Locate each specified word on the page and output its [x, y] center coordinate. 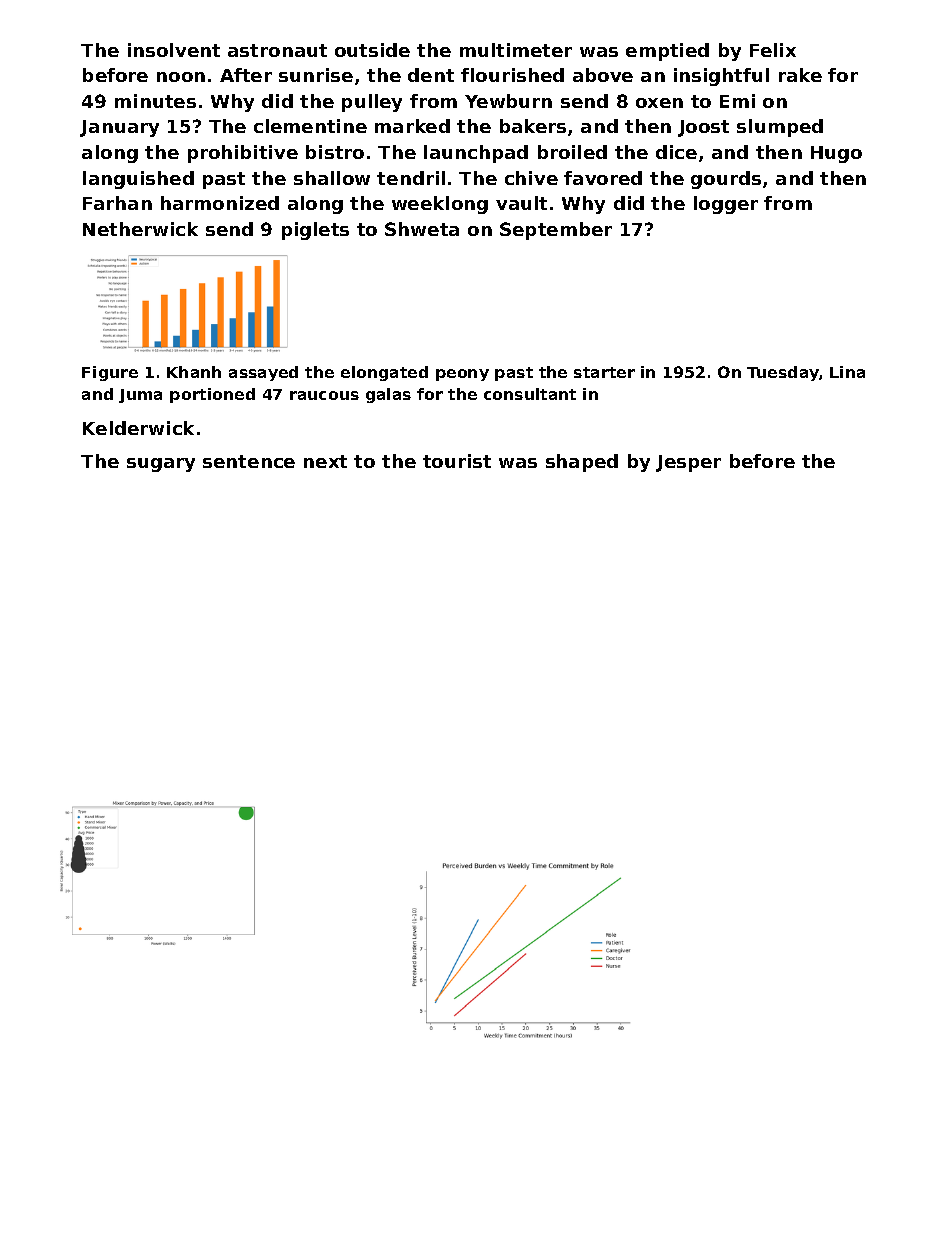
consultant [530, 394]
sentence [249, 461]
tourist [457, 461]
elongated [384, 373]
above [603, 75]
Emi [737, 101]
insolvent [174, 50]
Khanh [194, 372]
